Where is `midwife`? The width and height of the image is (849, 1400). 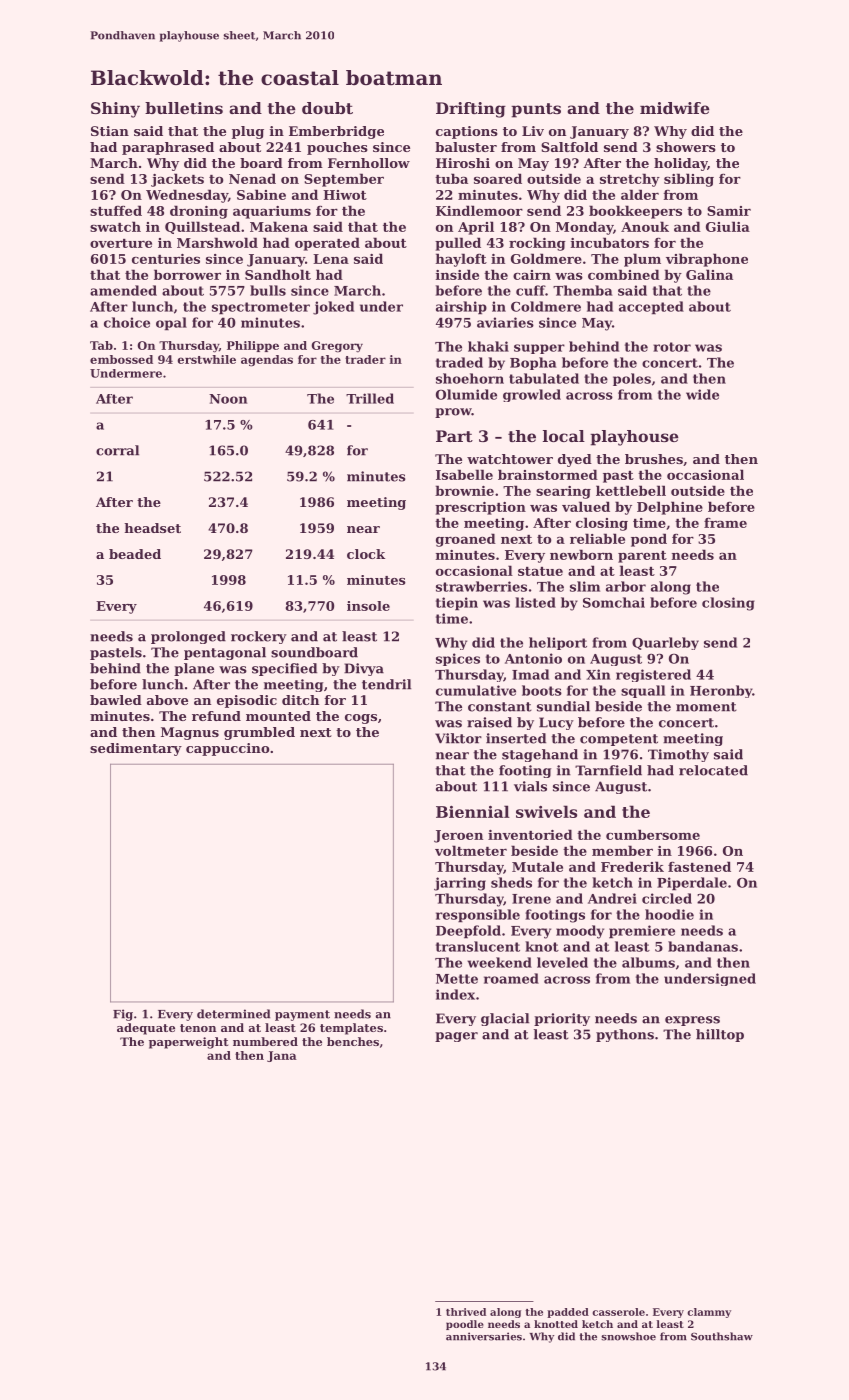 midwife is located at coordinates (675, 108).
